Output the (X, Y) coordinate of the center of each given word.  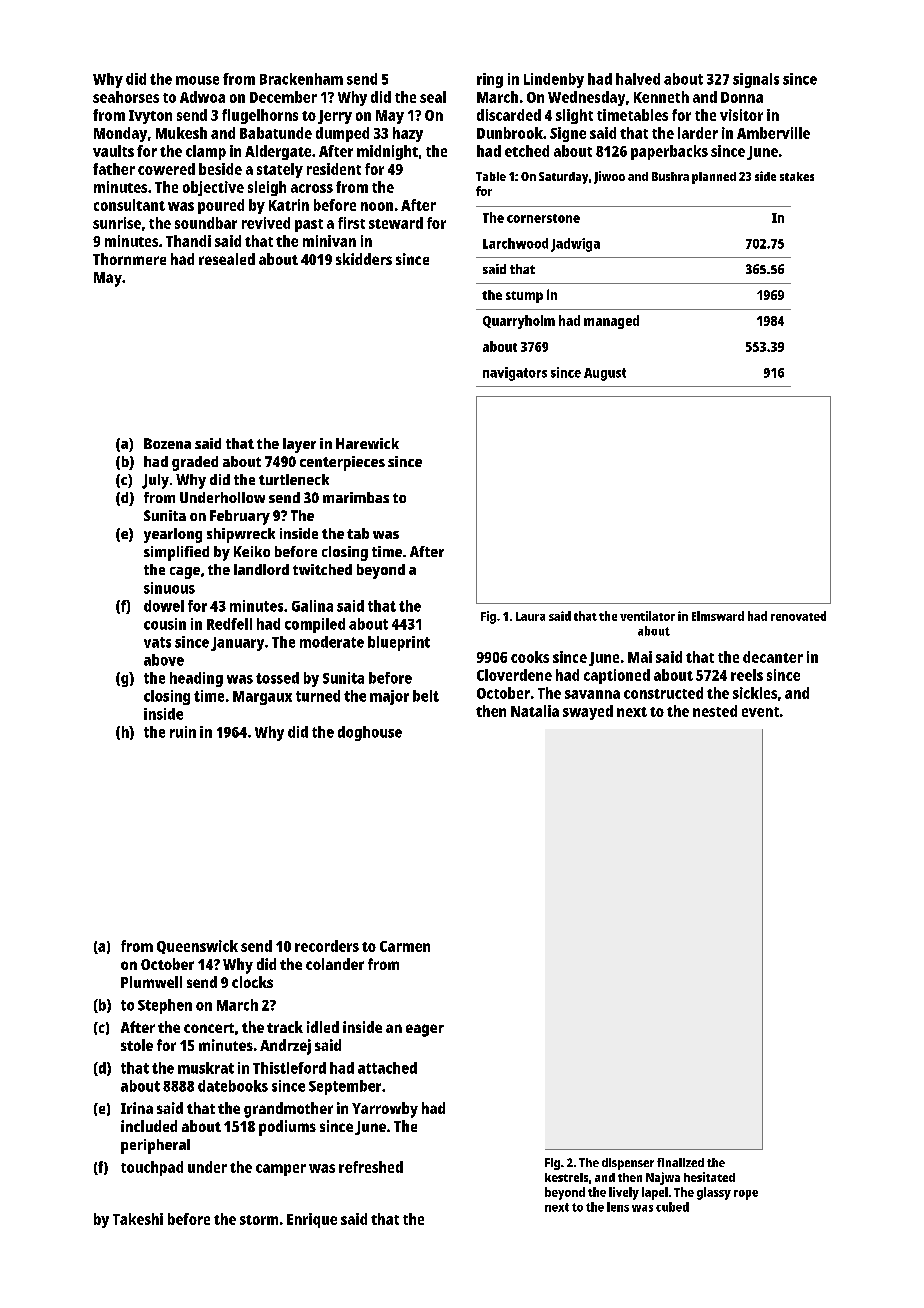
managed (611, 322)
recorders (327, 946)
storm (259, 1220)
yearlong (173, 535)
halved (638, 79)
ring (490, 80)
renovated (798, 616)
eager (425, 1030)
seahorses (126, 97)
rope (746, 1195)
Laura (530, 616)
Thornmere (129, 259)
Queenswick (197, 947)
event (760, 712)
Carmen (405, 946)
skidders (364, 259)
